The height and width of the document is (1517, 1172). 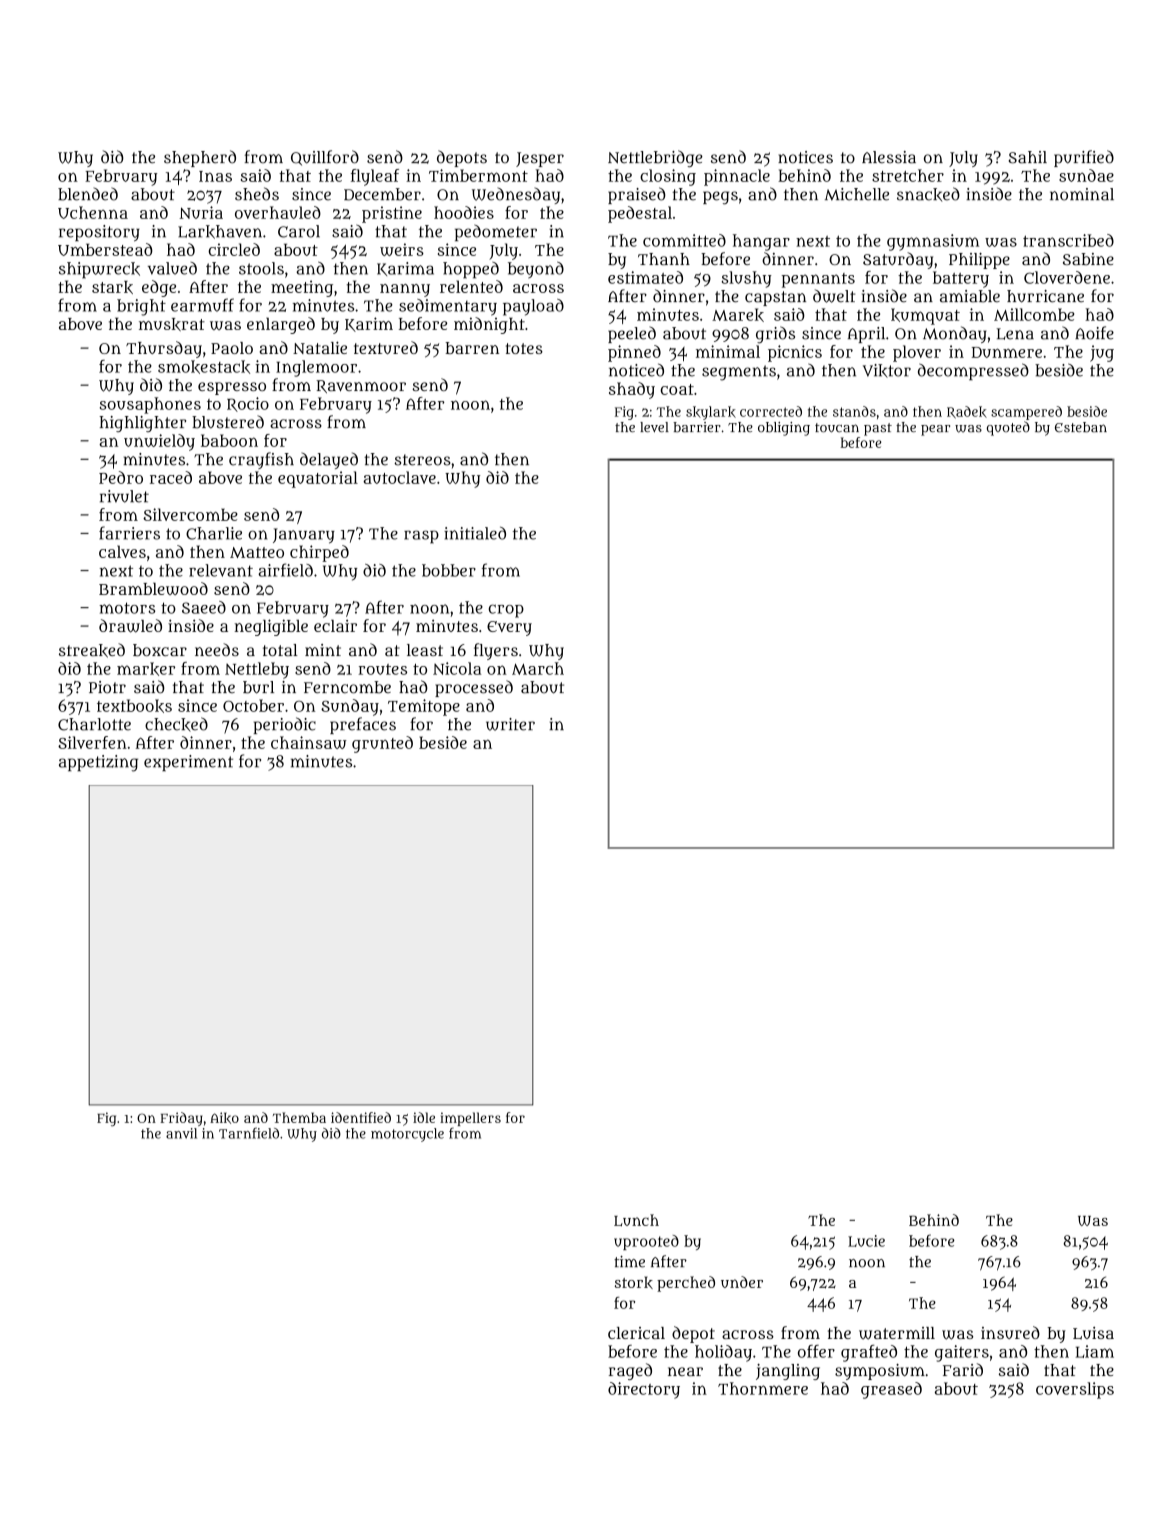 What do you see at coordinates (478, 175) in the document?
I see `Timbermont` at bounding box center [478, 175].
